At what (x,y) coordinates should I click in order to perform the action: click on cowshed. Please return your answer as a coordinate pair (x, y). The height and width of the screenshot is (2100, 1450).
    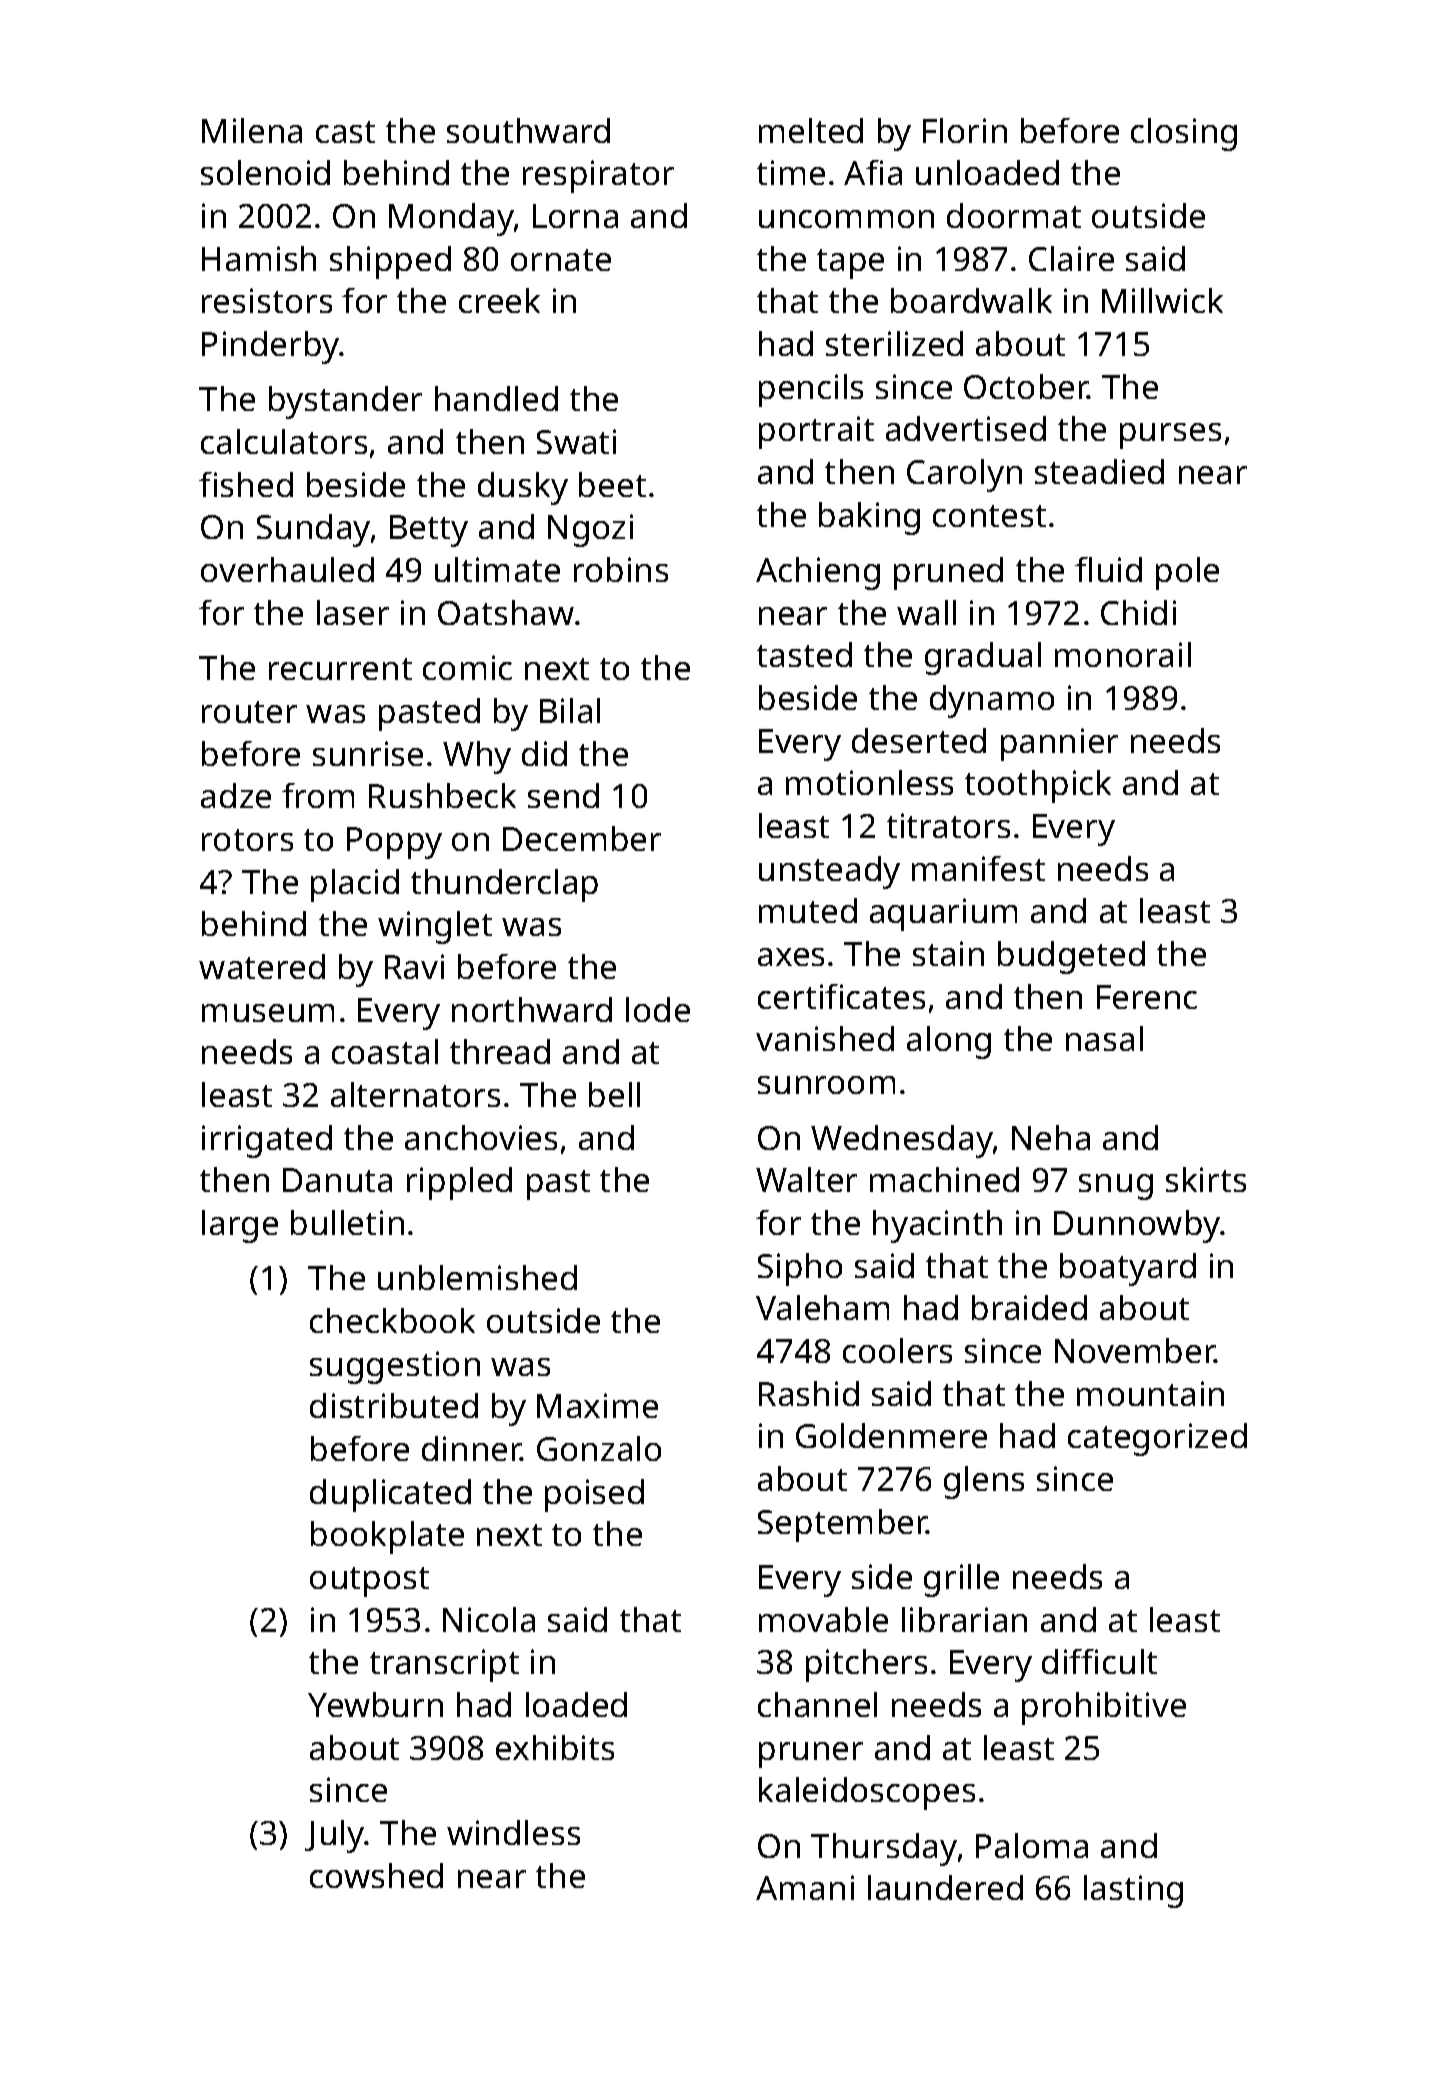
    Looking at the image, I should click on (376, 1875).
